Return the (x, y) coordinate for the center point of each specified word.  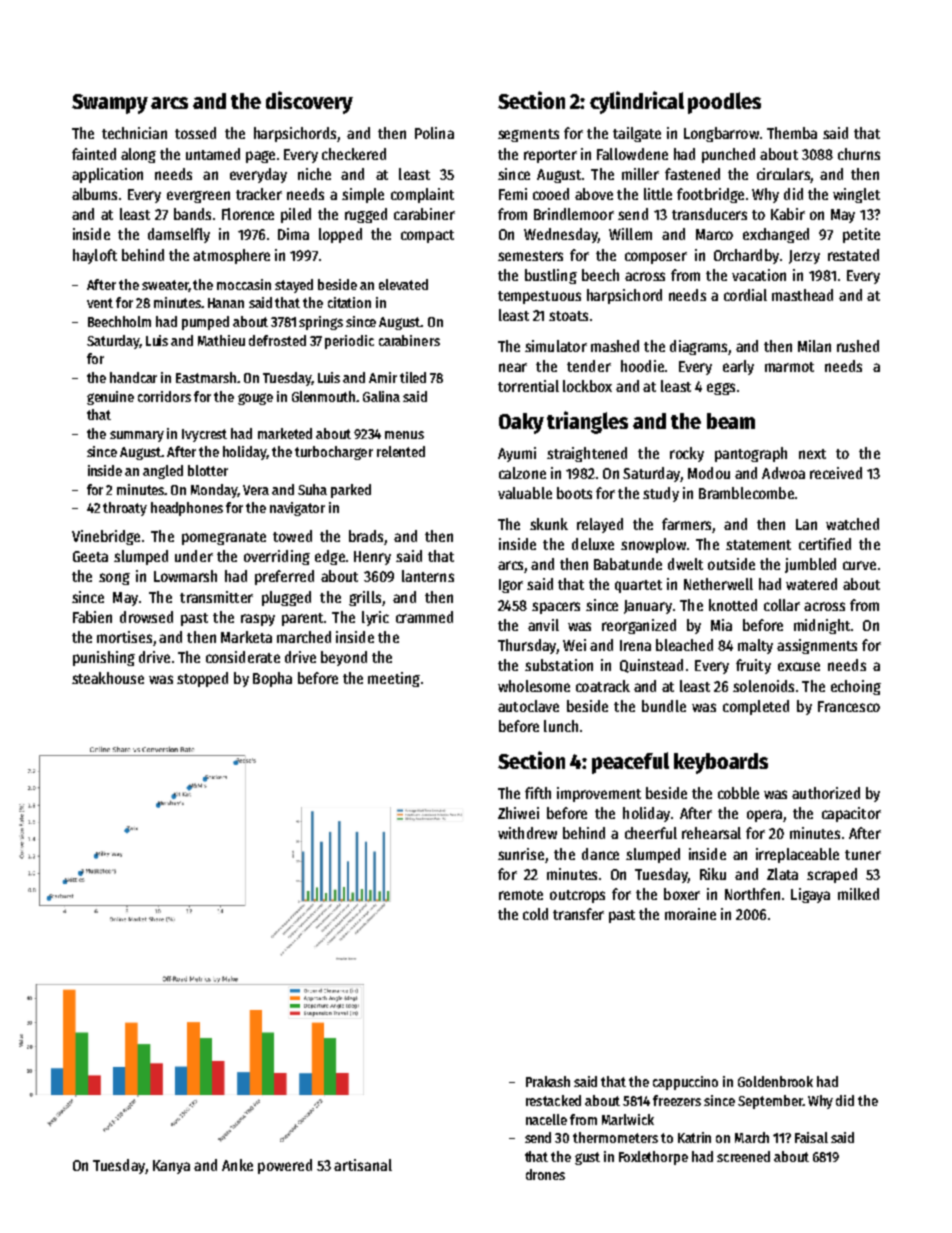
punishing (104, 658)
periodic (349, 342)
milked (858, 894)
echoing (856, 687)
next (812, 454)
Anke (237, 1165)
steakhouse (108, 678)
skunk (549, 524)
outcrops (577, 896)
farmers (686, 524)
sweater (165, 285)
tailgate (637, 134)
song (114, 579)
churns (859, 154)
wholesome (534, 686)
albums (94, 194)
